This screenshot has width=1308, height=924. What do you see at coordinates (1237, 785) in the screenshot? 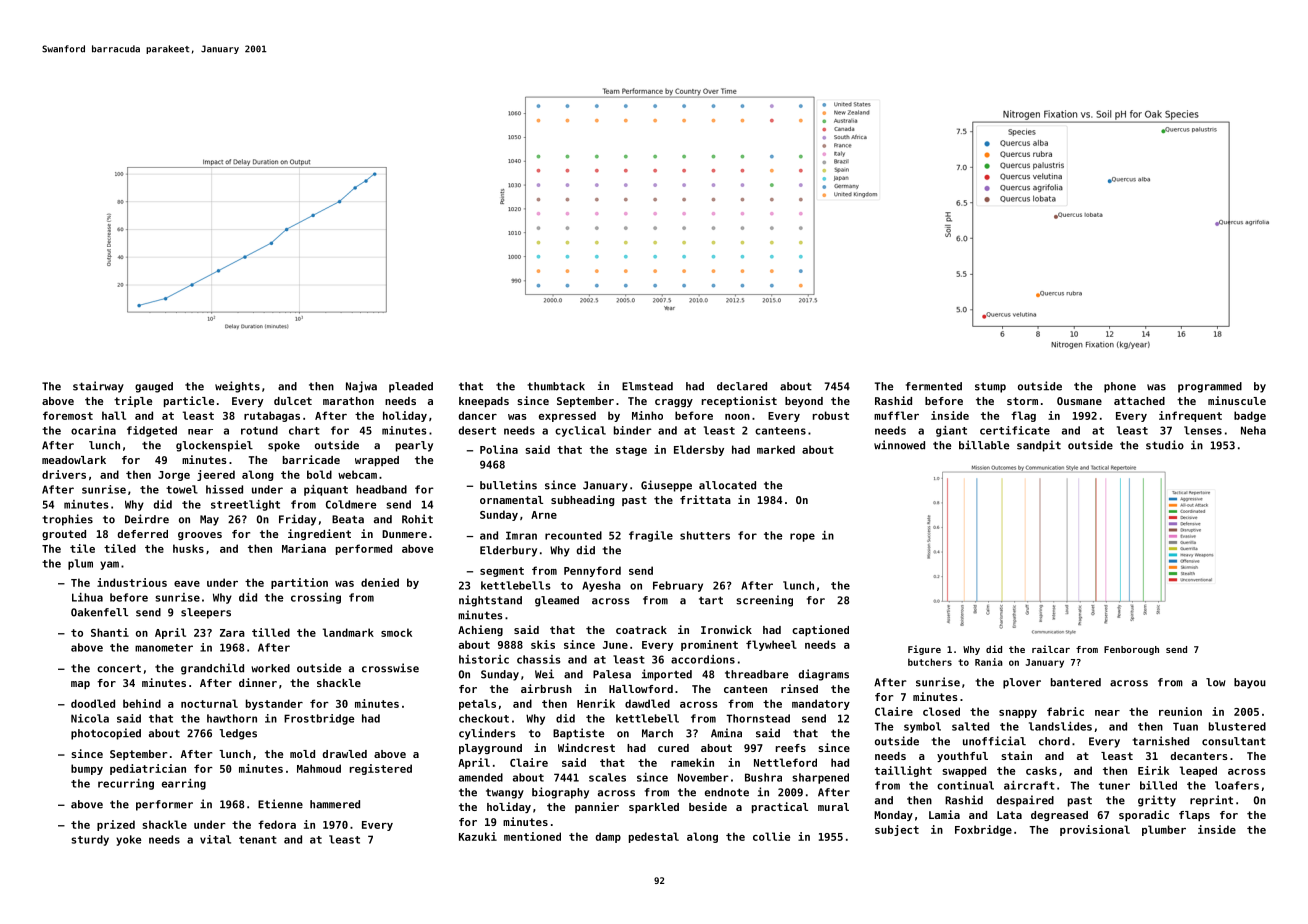
I see `loafers` at bounding box center [1237, 785].
